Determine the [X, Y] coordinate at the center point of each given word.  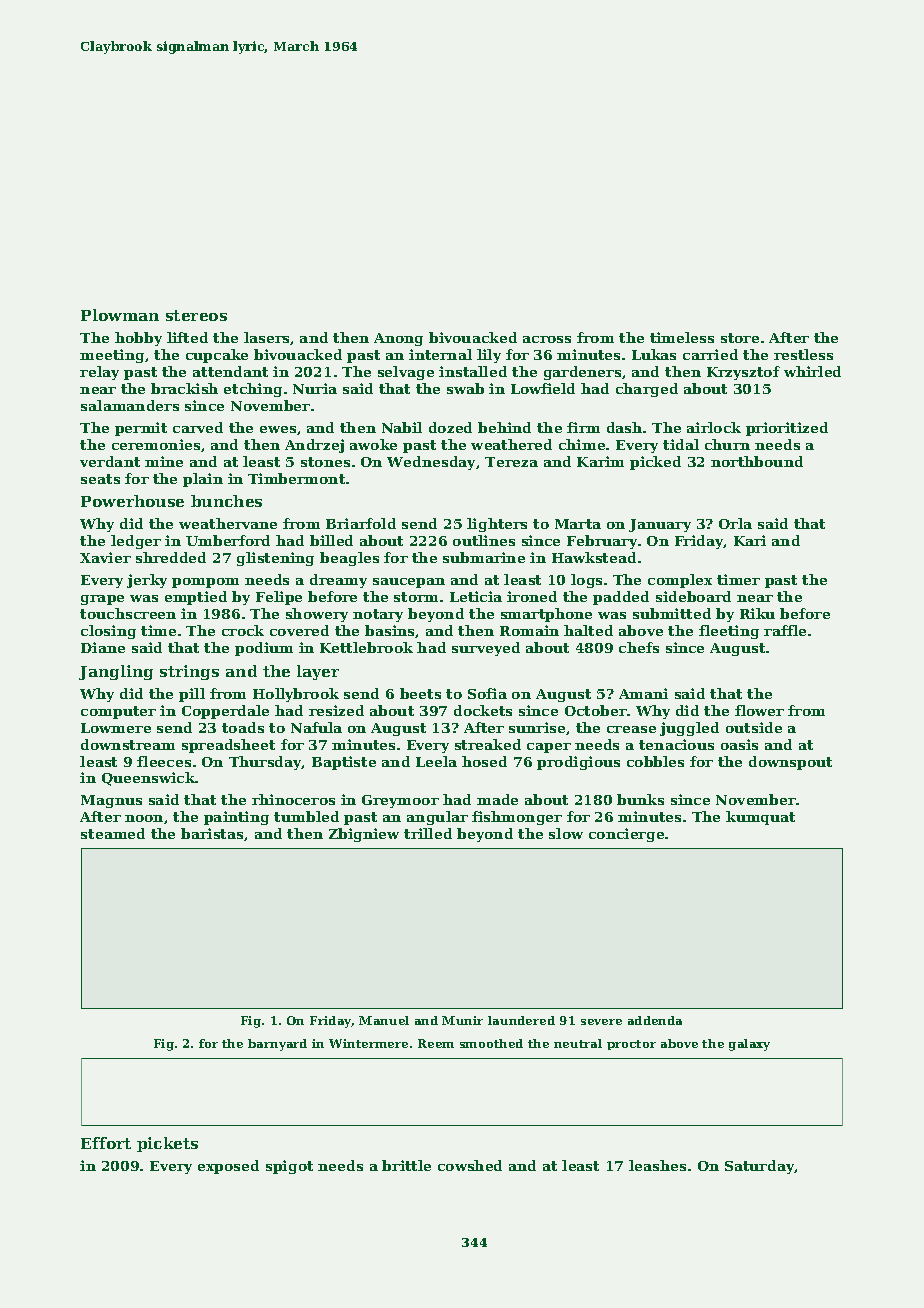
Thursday [265, 763]
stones [325, 462]
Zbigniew [364, 835]
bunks [640, 799]
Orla [735, 523]
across [547, 339]
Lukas [654, 354]
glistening [275, 559]
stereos [196, 315]
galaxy [749, 1045]
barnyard [277, 1045]
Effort [106, 1143]
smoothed [491, 1043]
